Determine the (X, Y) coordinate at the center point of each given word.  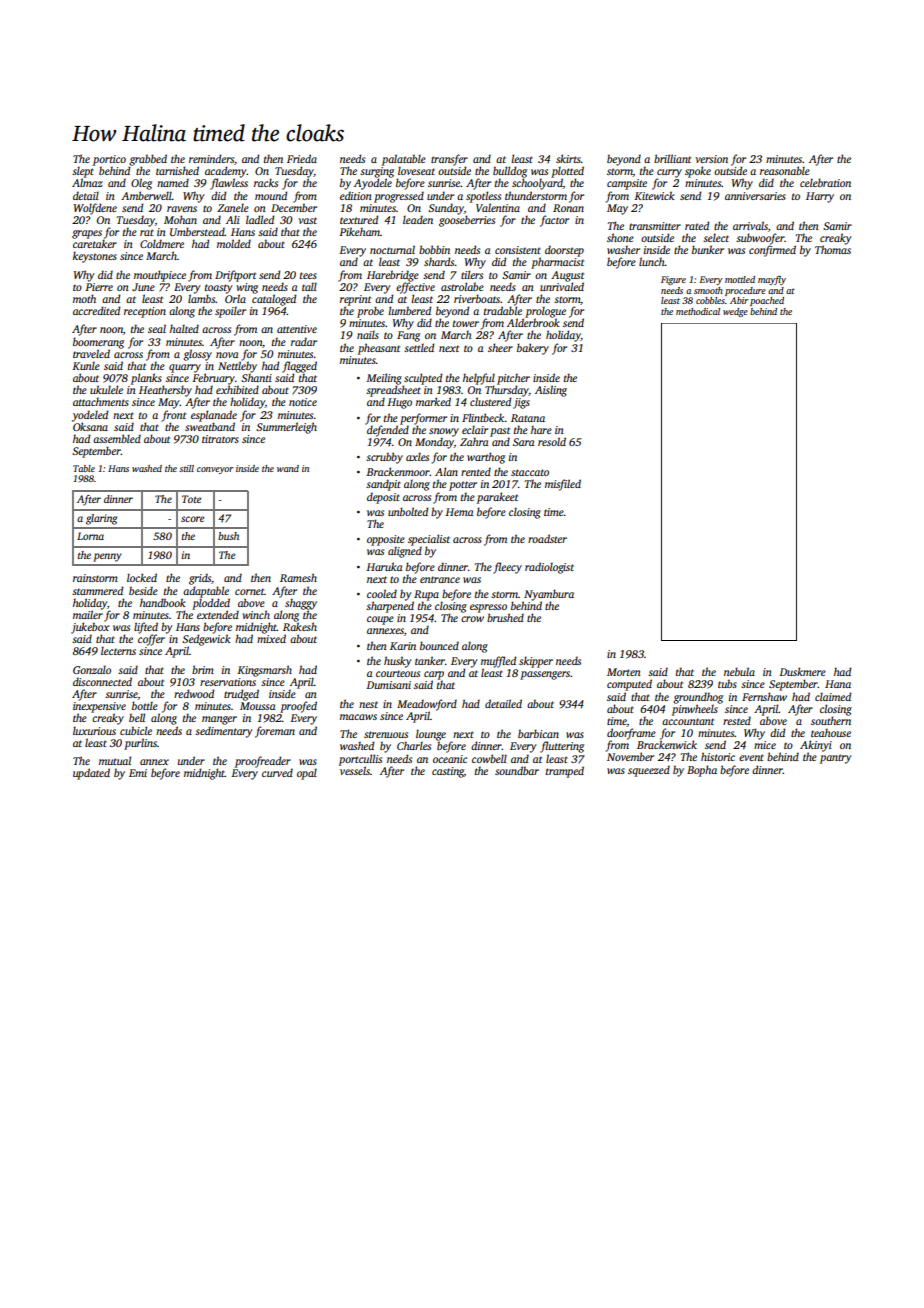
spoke (698, 172)
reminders (211, 158)
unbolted (408, 511)
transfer (449, 160)
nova (227, 355)
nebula (739, 671)
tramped (565, 772)
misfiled (563, 485)
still (186, 468)
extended (218, 614)
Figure (673, 280)
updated (91, 774)
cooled (382, 593)
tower (466, 323)
